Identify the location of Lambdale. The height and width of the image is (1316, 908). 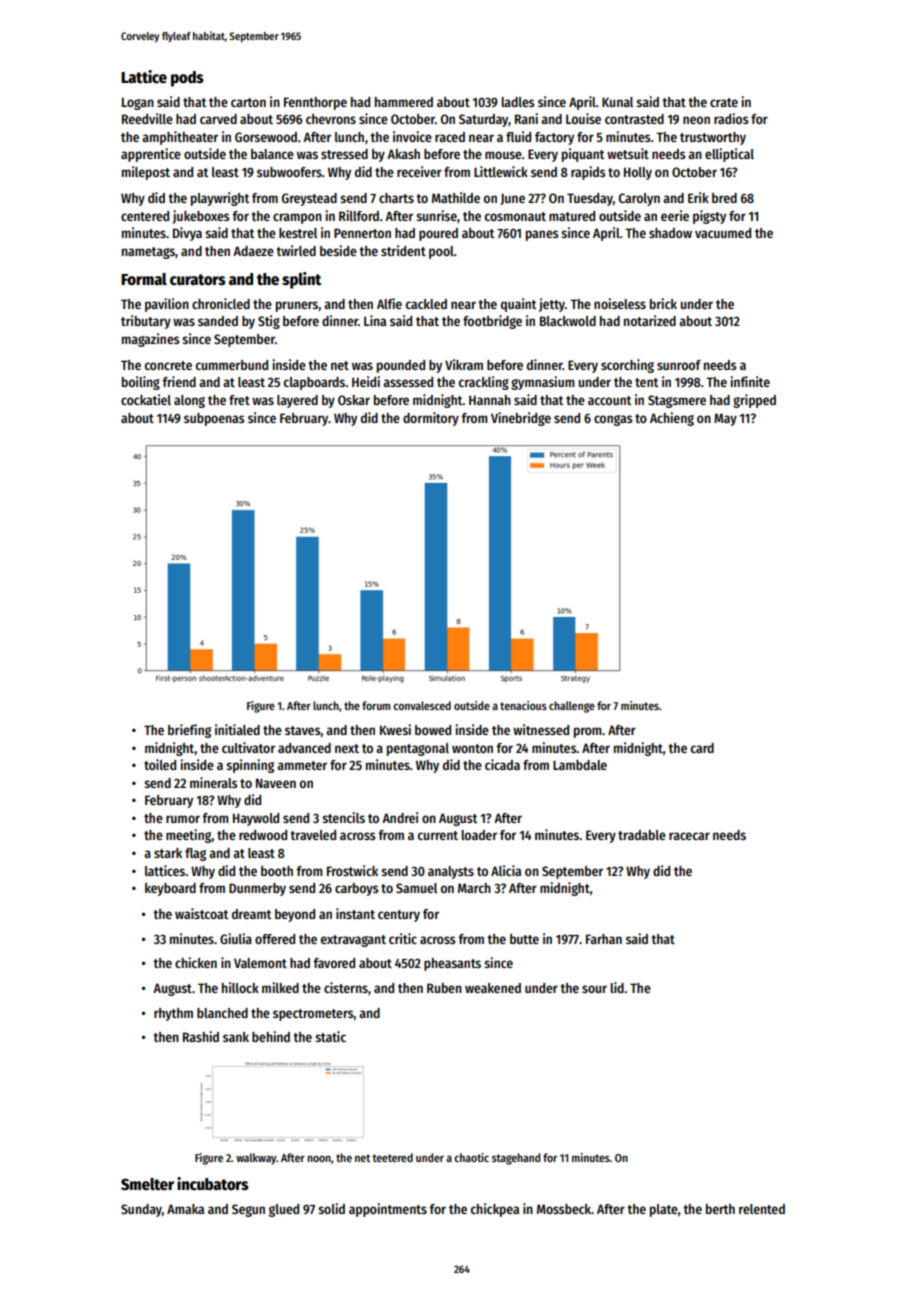
(580, 765).
